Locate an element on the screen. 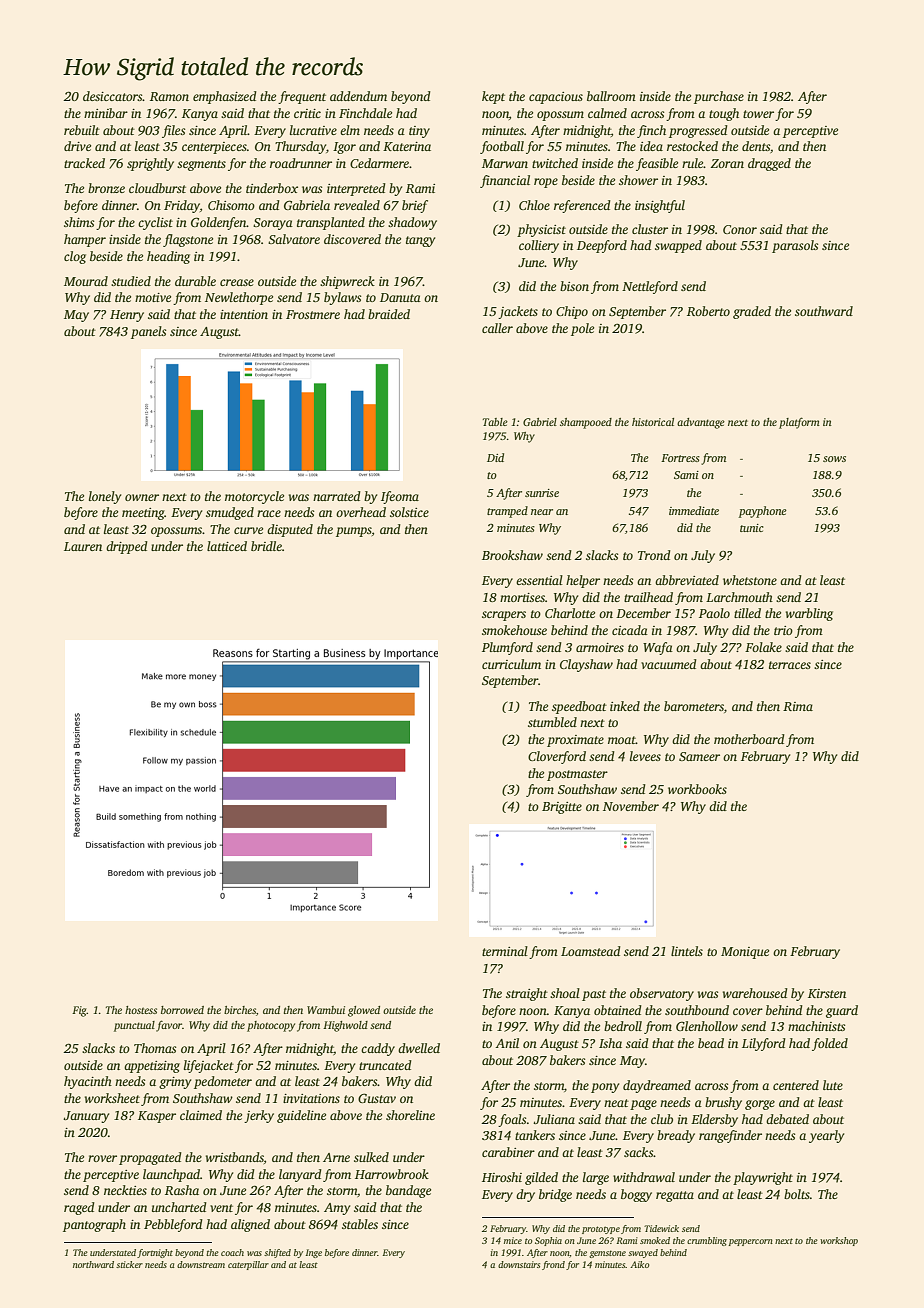 This screenshot has width=924, height=1308. terminal is located at coordinates (505, 951).
